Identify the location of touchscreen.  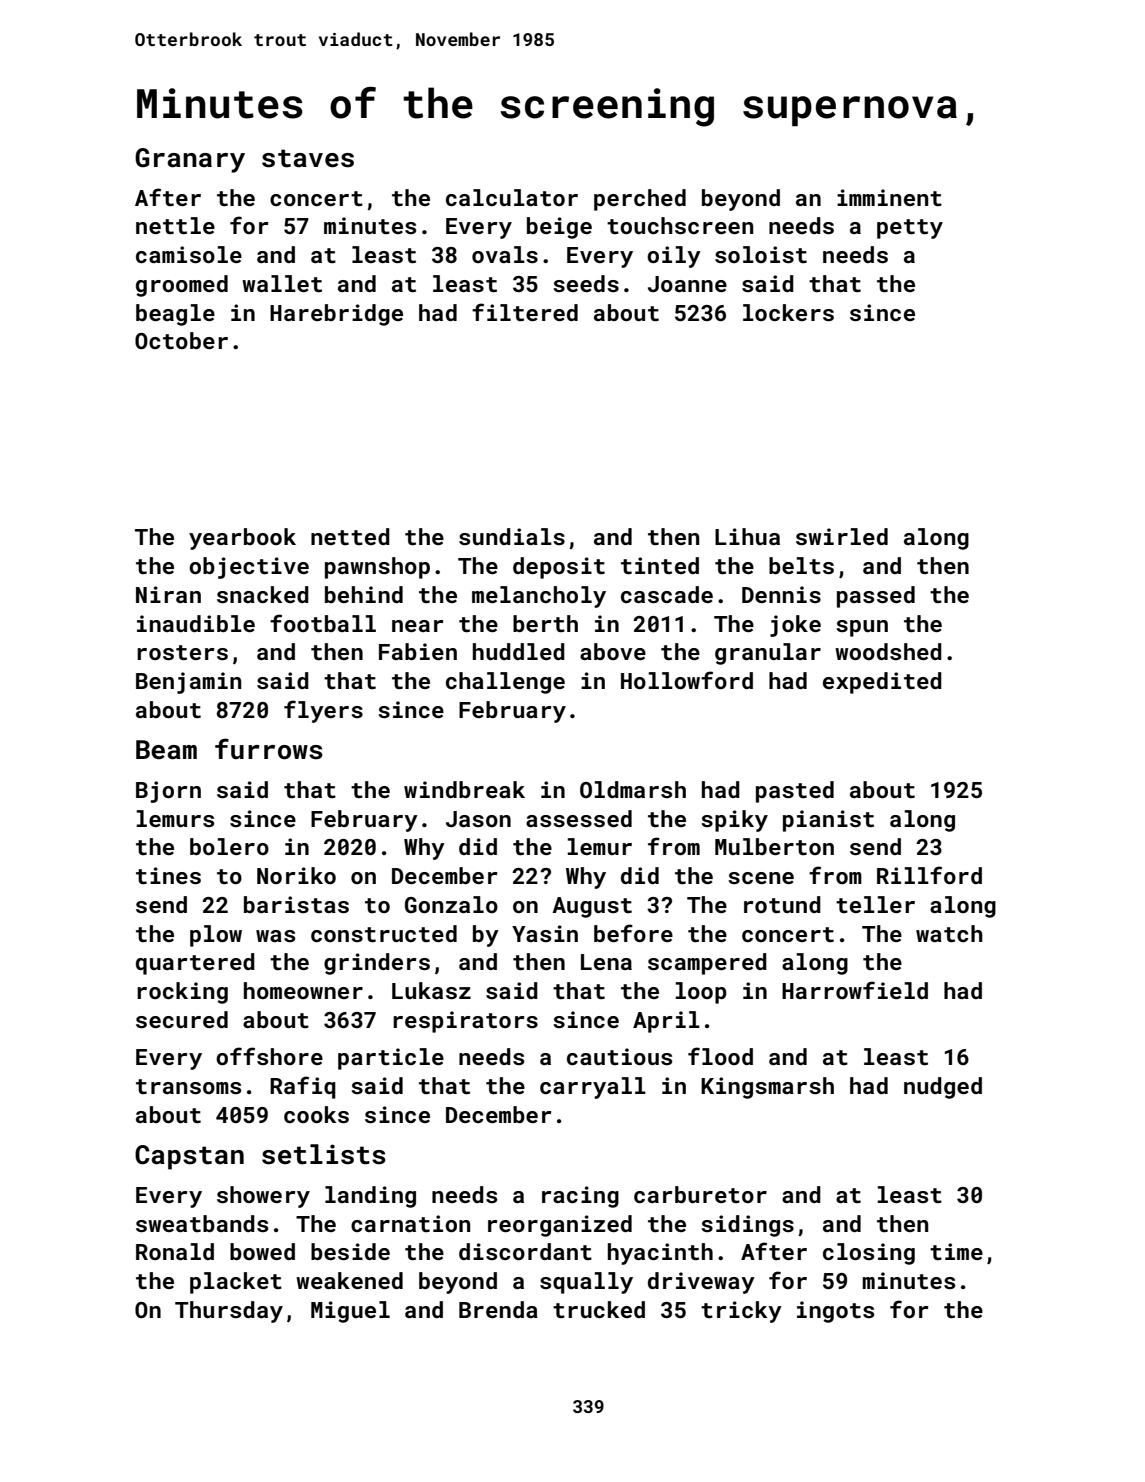
(680, 225).
